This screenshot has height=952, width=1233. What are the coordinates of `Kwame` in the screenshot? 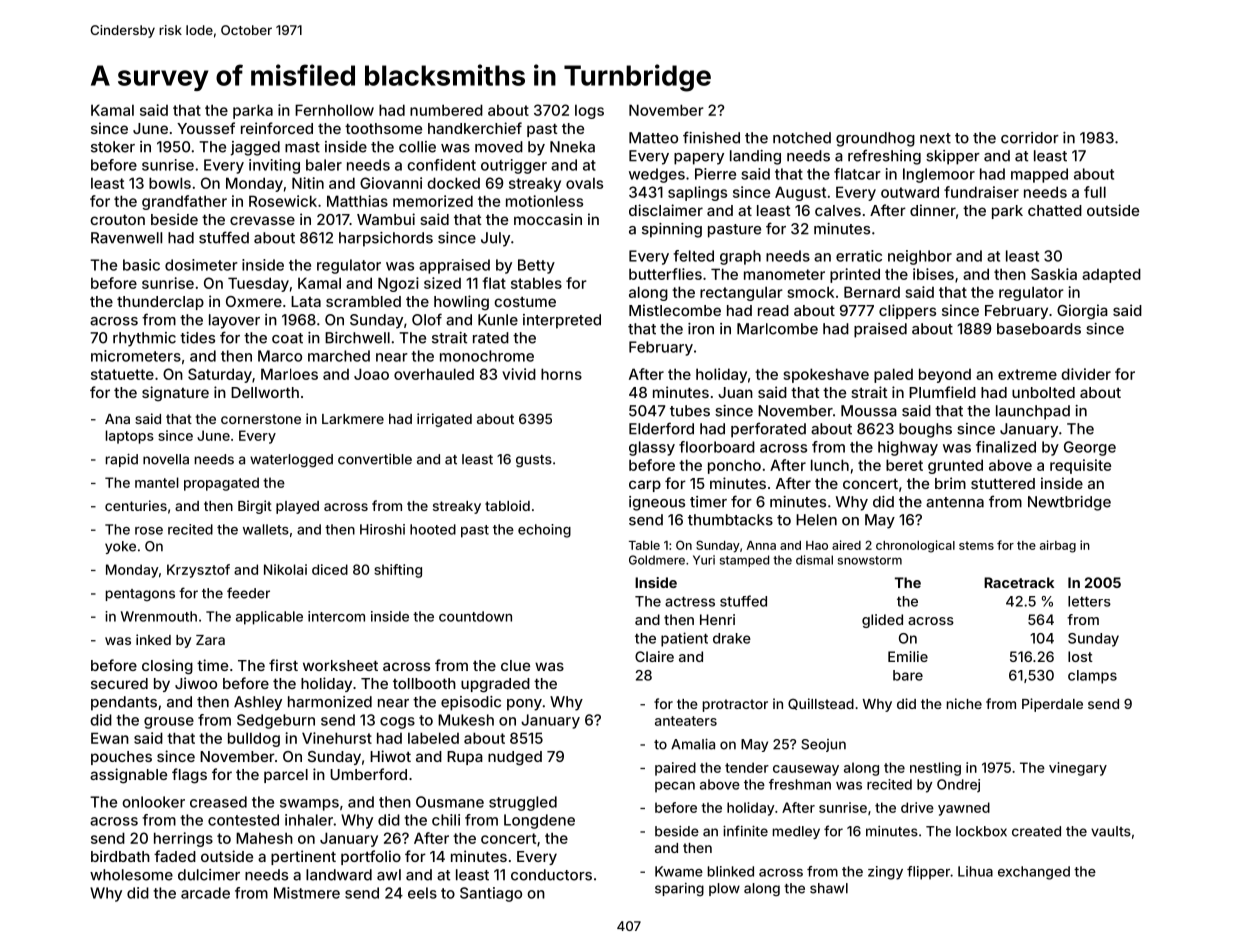 It's located at (679, 871).
